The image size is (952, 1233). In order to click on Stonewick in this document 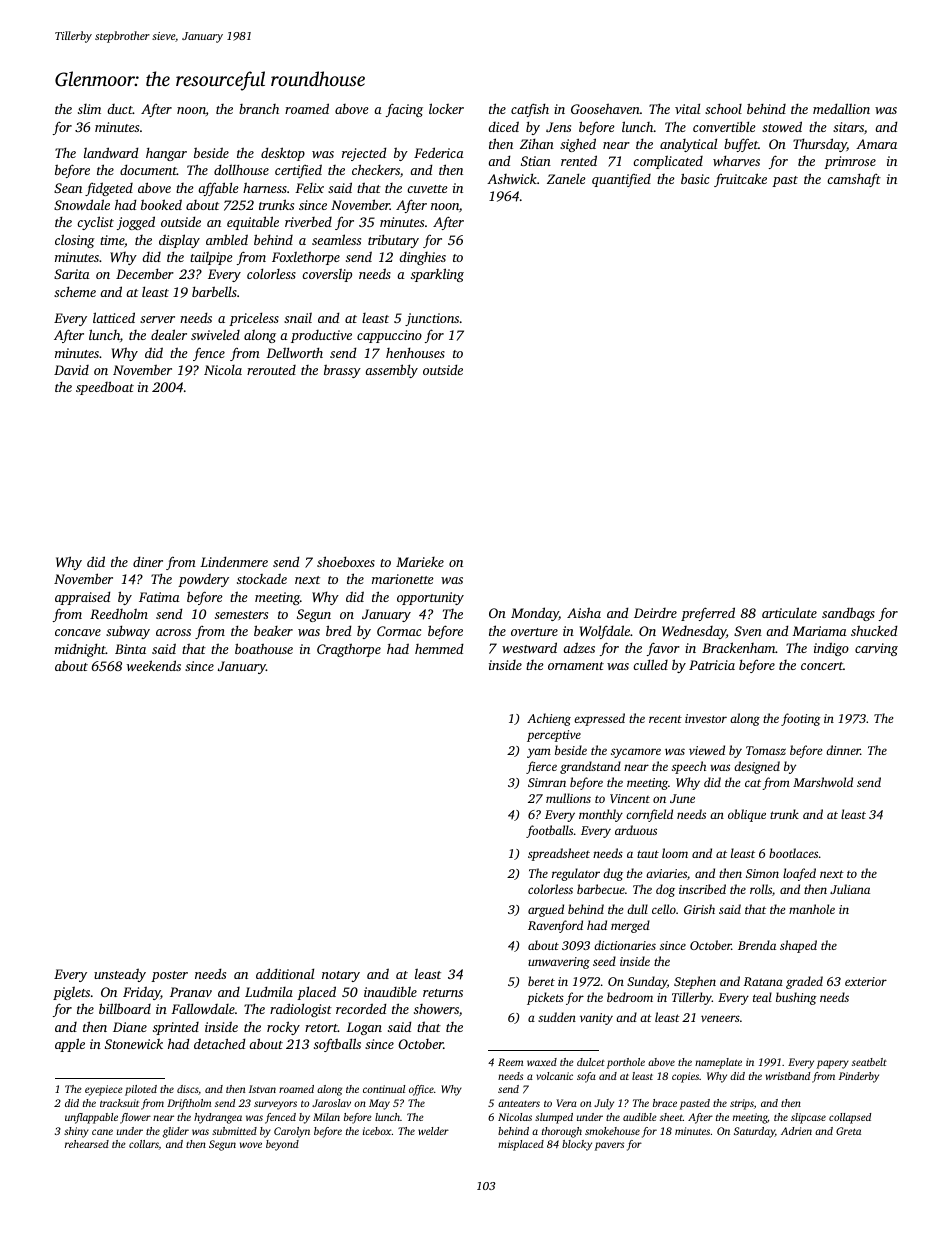, I will do `click(134, 1044)`.
